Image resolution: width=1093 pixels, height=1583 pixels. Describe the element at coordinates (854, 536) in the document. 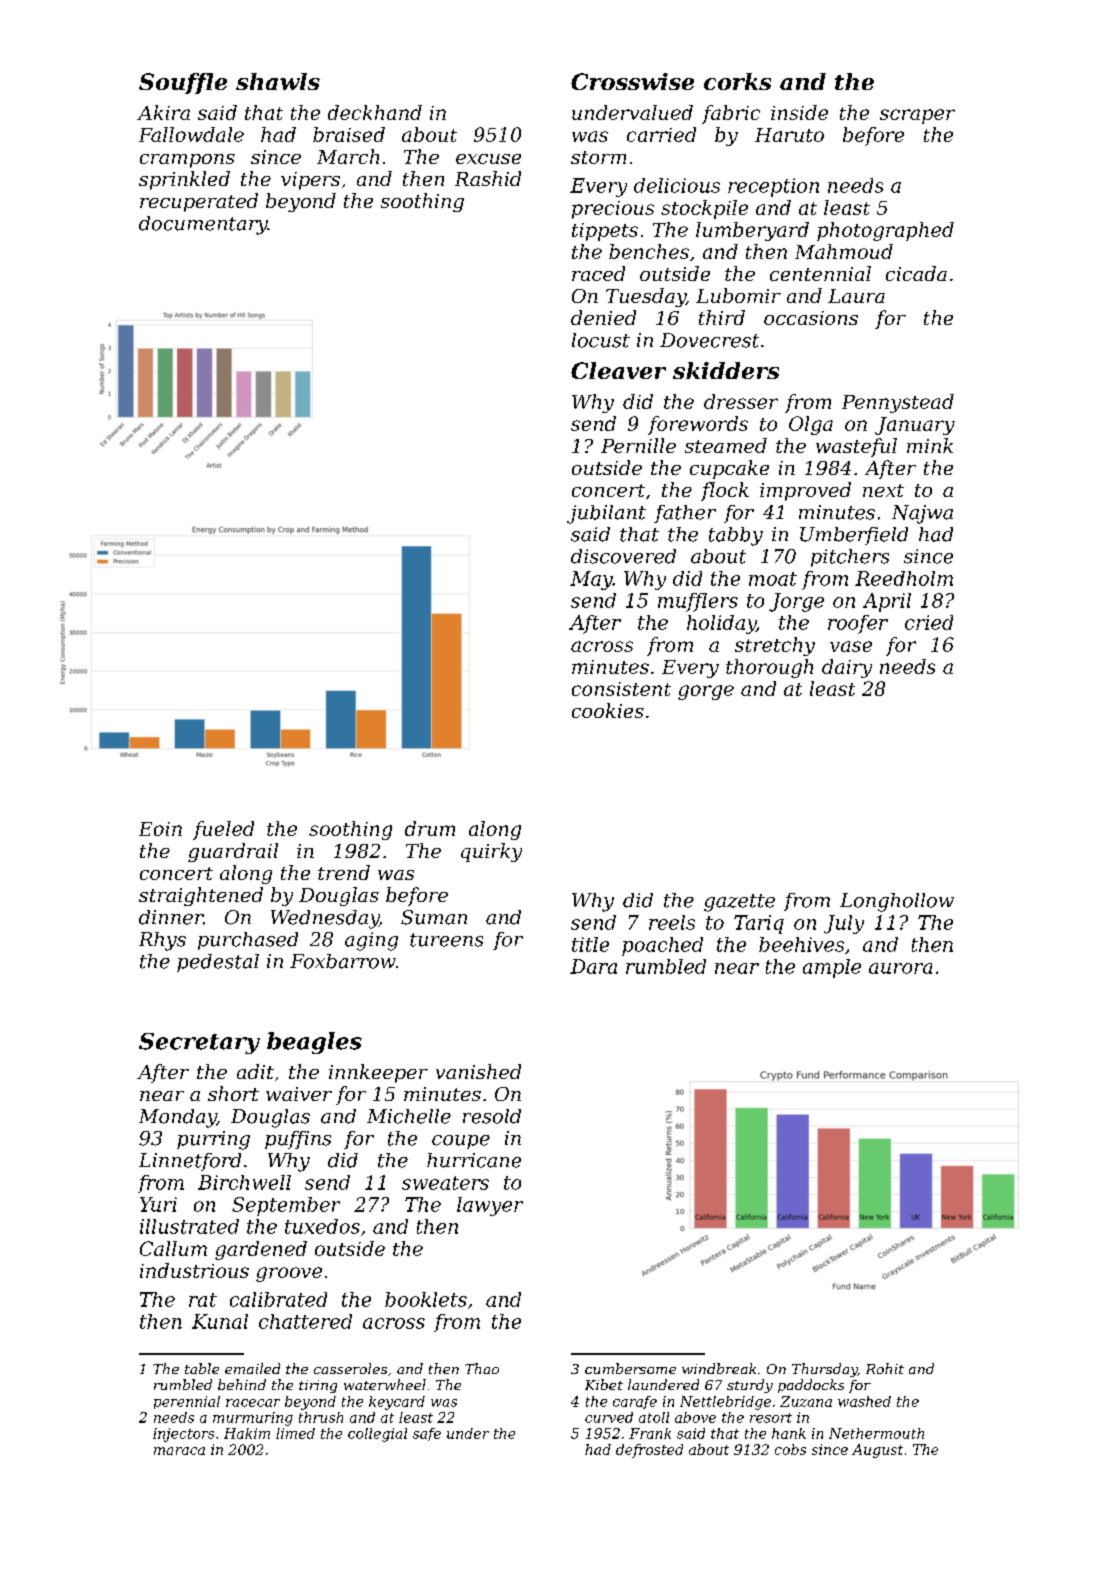

I see `Umberfield` at that location.
